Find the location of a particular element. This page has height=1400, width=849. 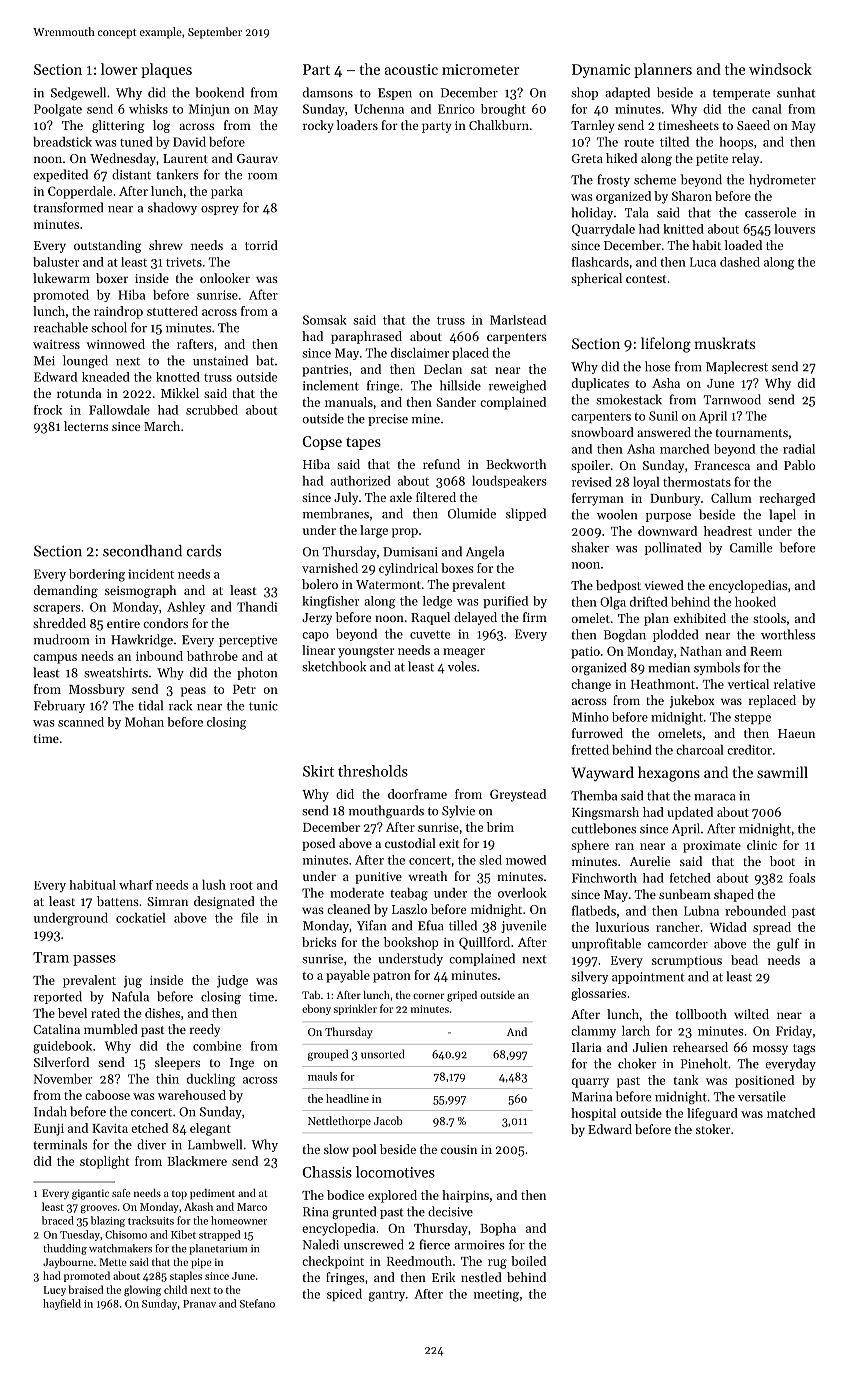

doorframe is located at coordinates (417, 794).
